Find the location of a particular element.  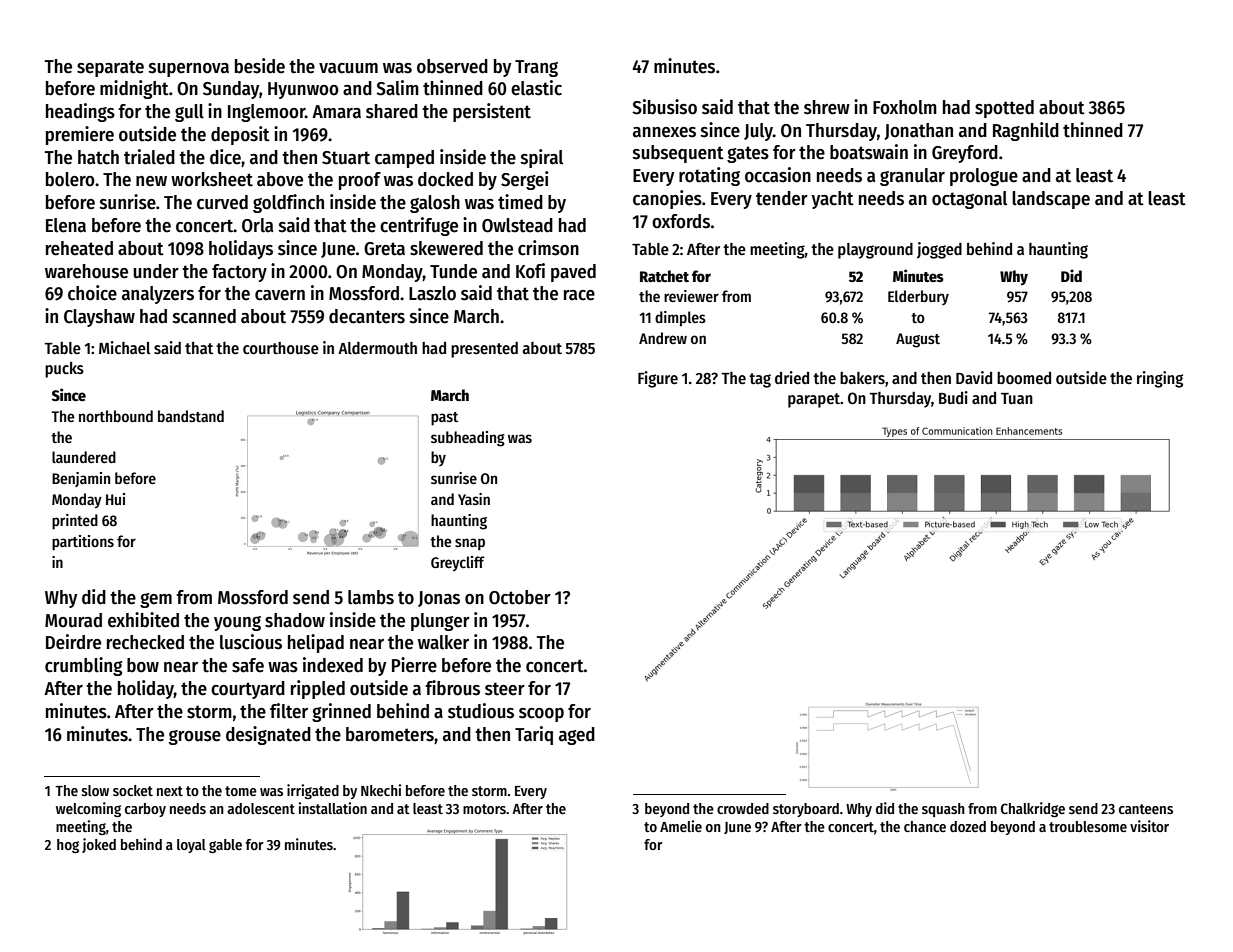

annexes is located at coordinates (664, 132).
